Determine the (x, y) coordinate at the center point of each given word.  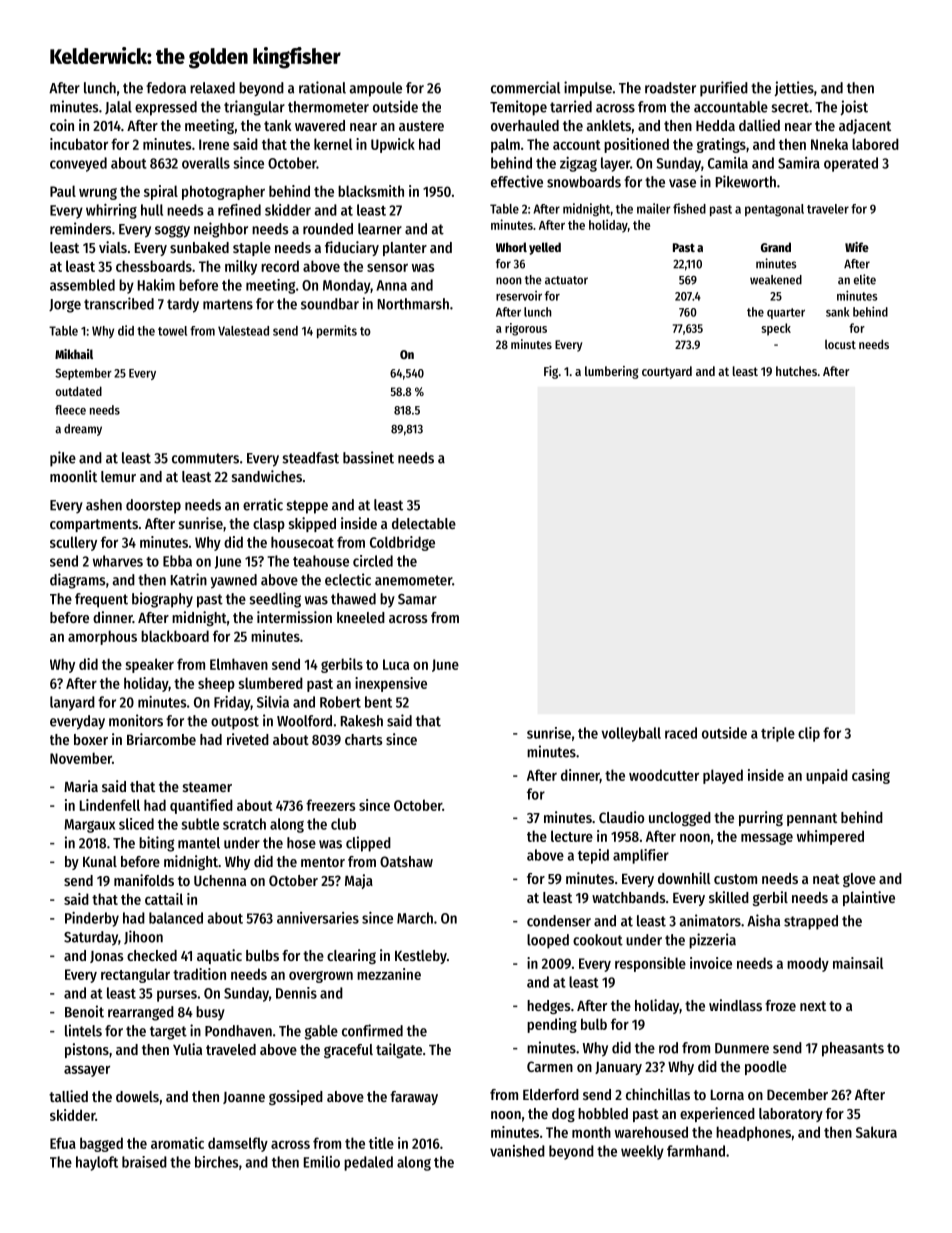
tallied (68, 1096)
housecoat (302, 542)
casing (871, 776)
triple (778, 734)
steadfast (310, 458)
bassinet (368, 457)
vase (682, 183)
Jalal (118, 107)
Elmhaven (239, 664)
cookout (598, 940)
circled (373, 561)
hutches (796, 371)
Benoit (84, 1011)
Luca (396, 664)
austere (421, 126)
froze (780, 1005)
